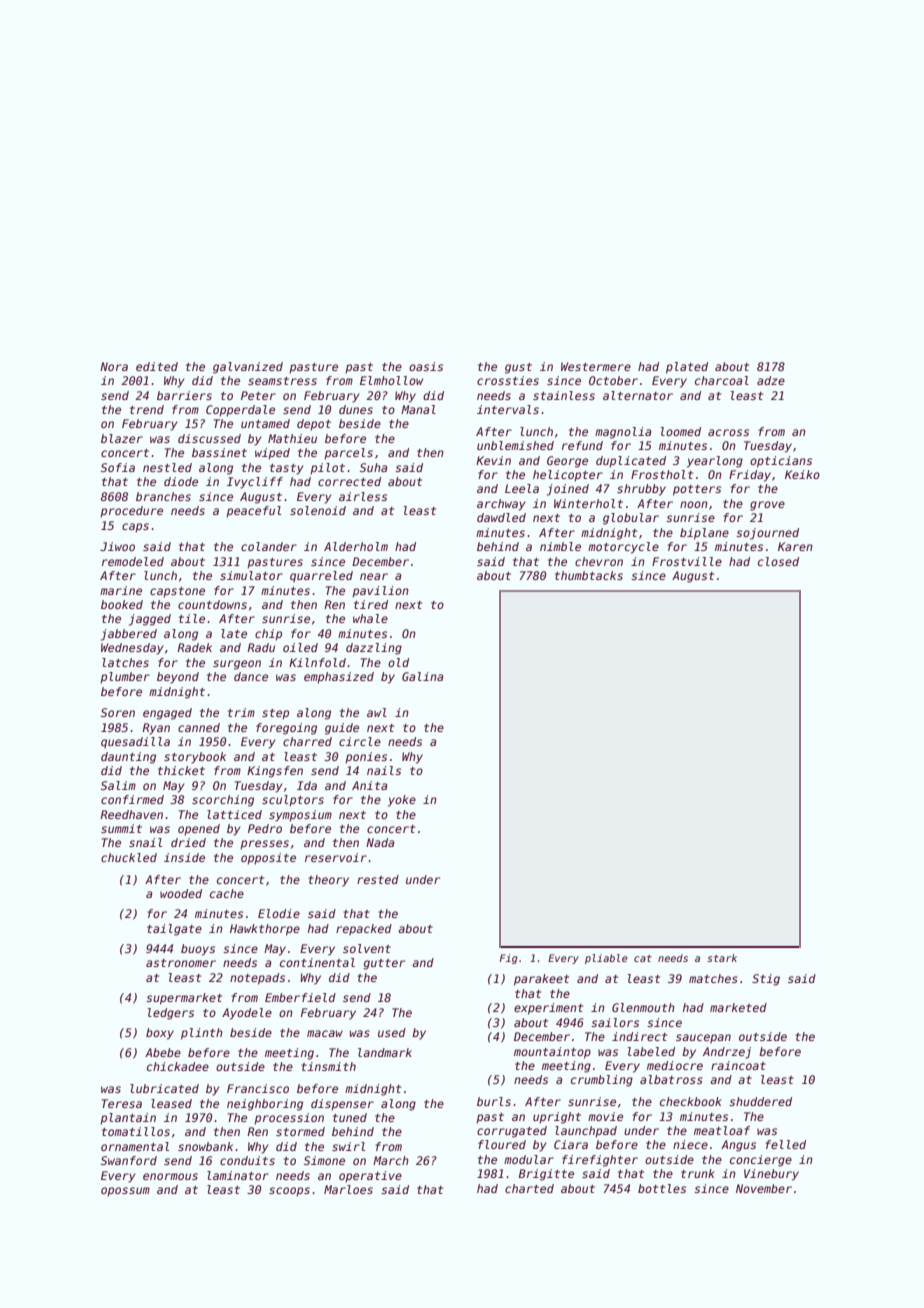  Describe the element at coordinates (541, 980) in the document. I see `parakeet` at that location.
